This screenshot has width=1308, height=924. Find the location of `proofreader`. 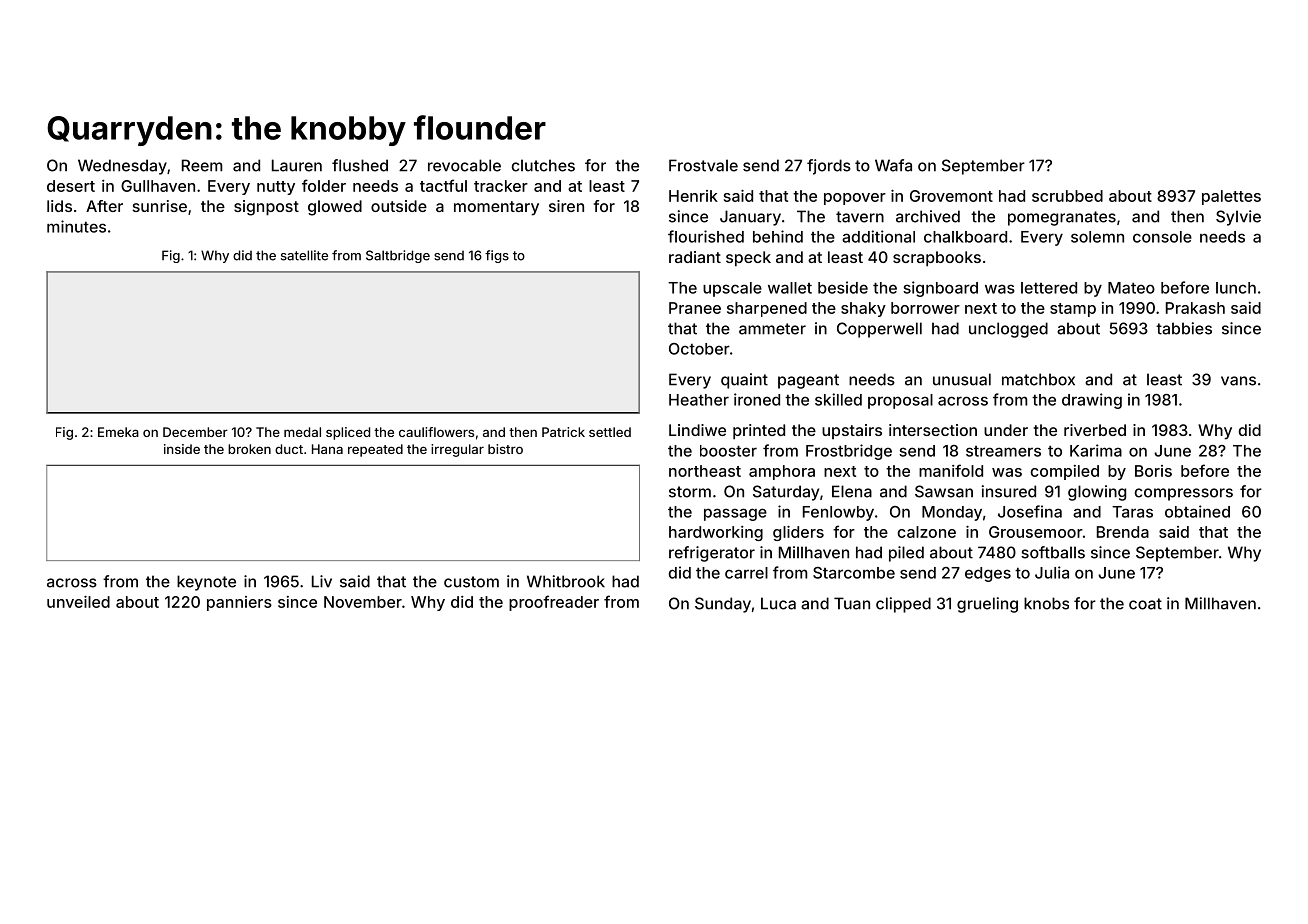

proofreader is located at coordinates (554, 603).
